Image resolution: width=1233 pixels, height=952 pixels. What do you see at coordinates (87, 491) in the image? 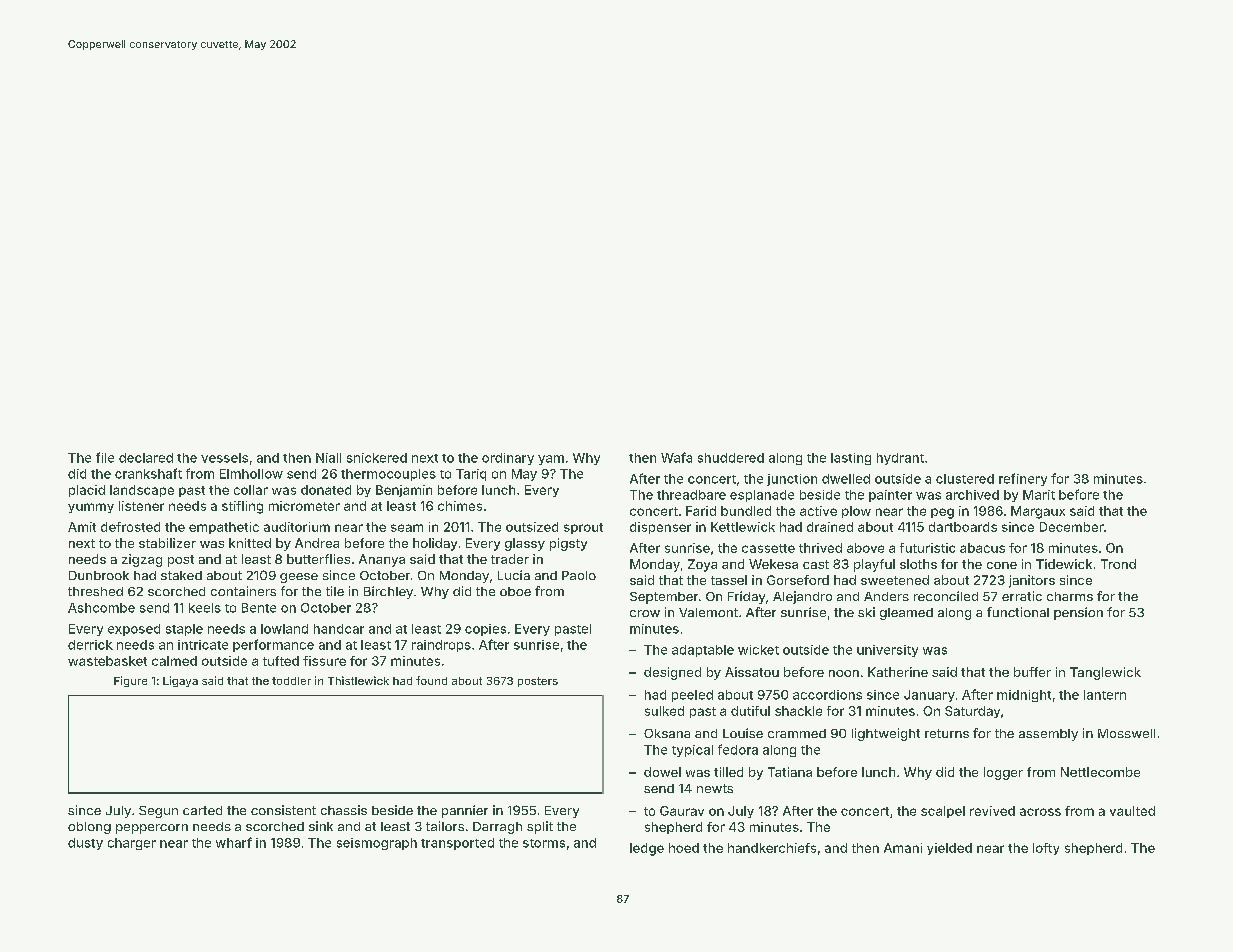
I see `placid` at bounding box center [87, 491].
